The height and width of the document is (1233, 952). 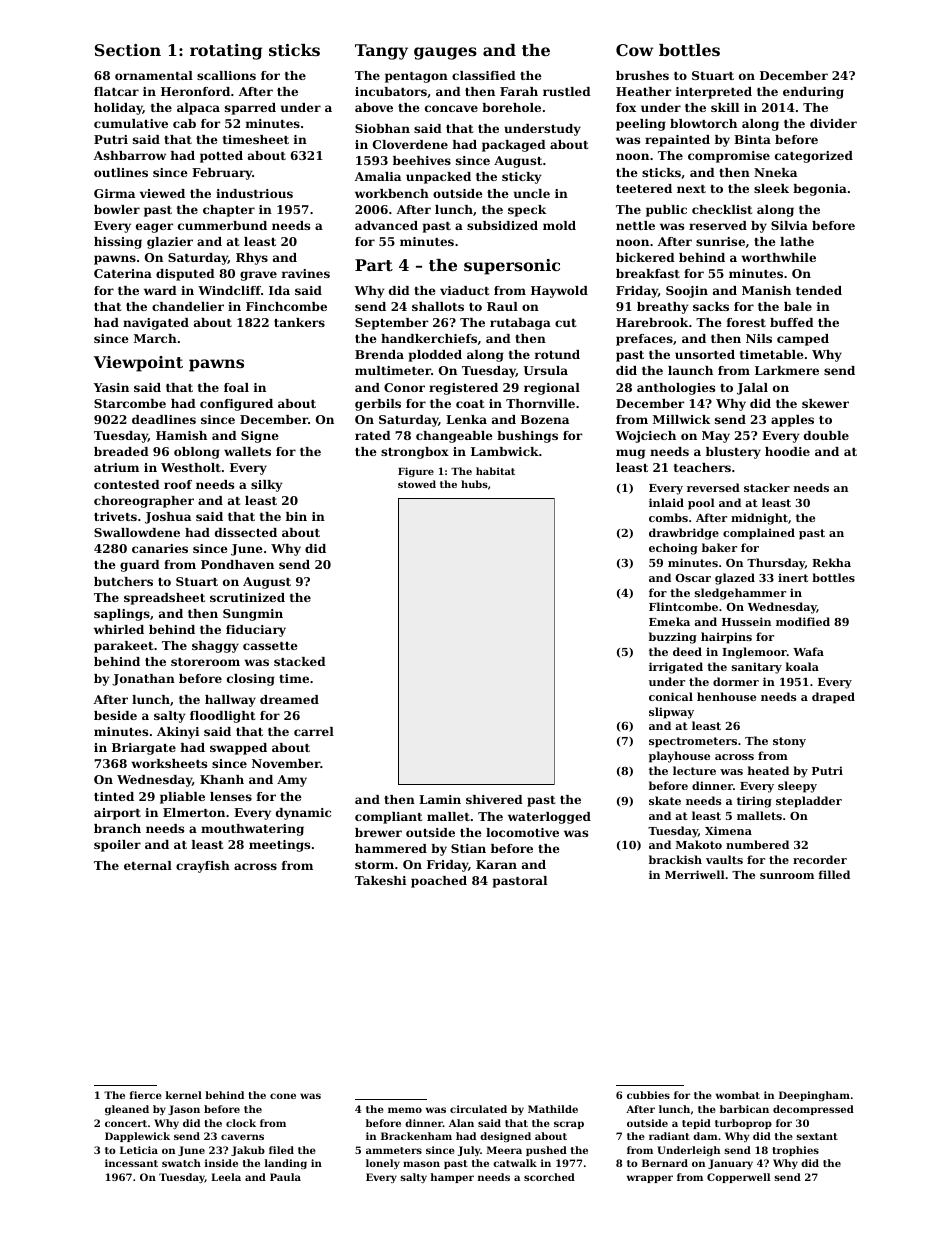 What do you see at coordinates (182, 798) in the document?
I see `pliable` at bounding box center [182, 798].
